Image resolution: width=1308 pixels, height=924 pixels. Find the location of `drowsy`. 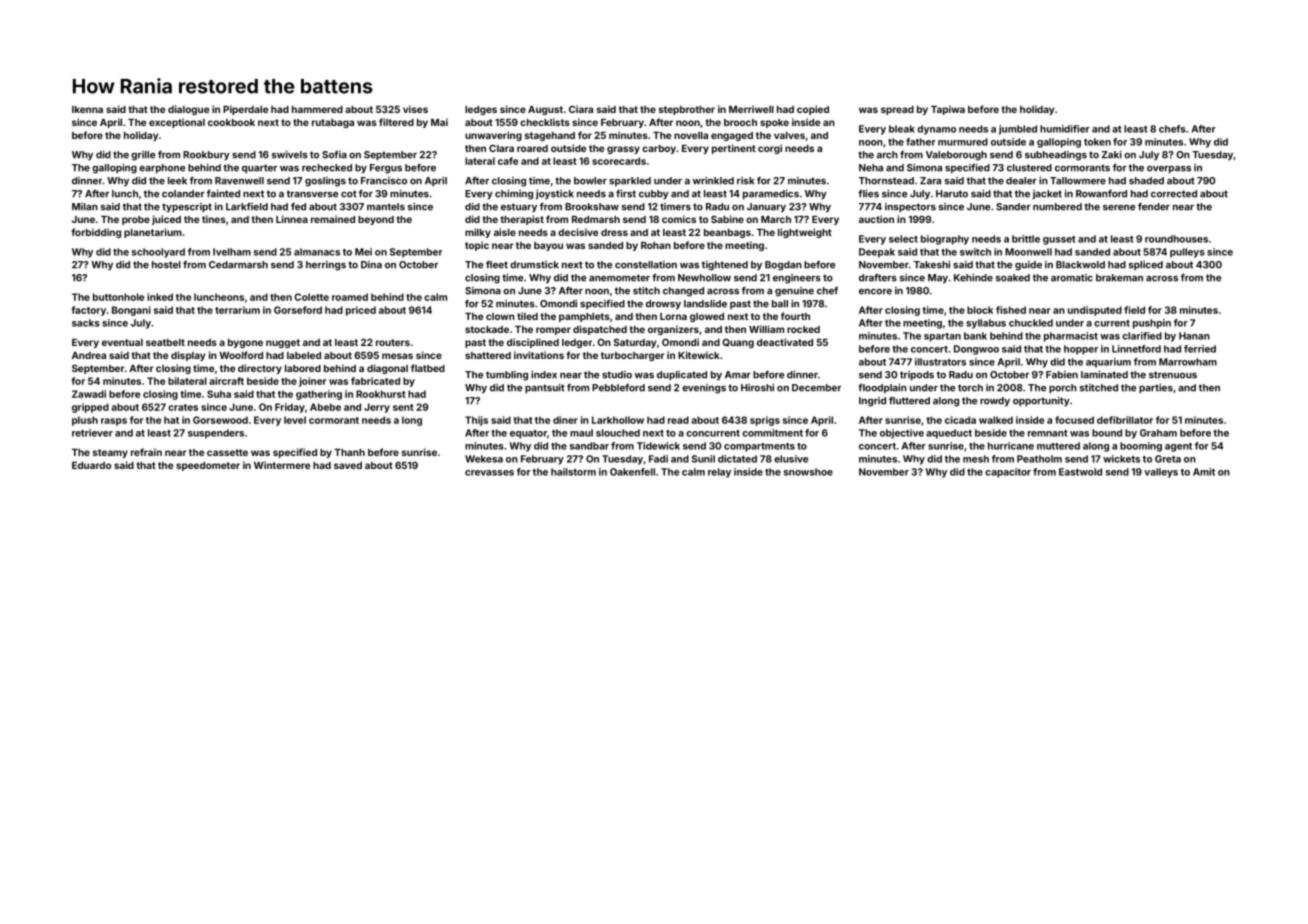

drowsy is located at coordinates (663, 305).
